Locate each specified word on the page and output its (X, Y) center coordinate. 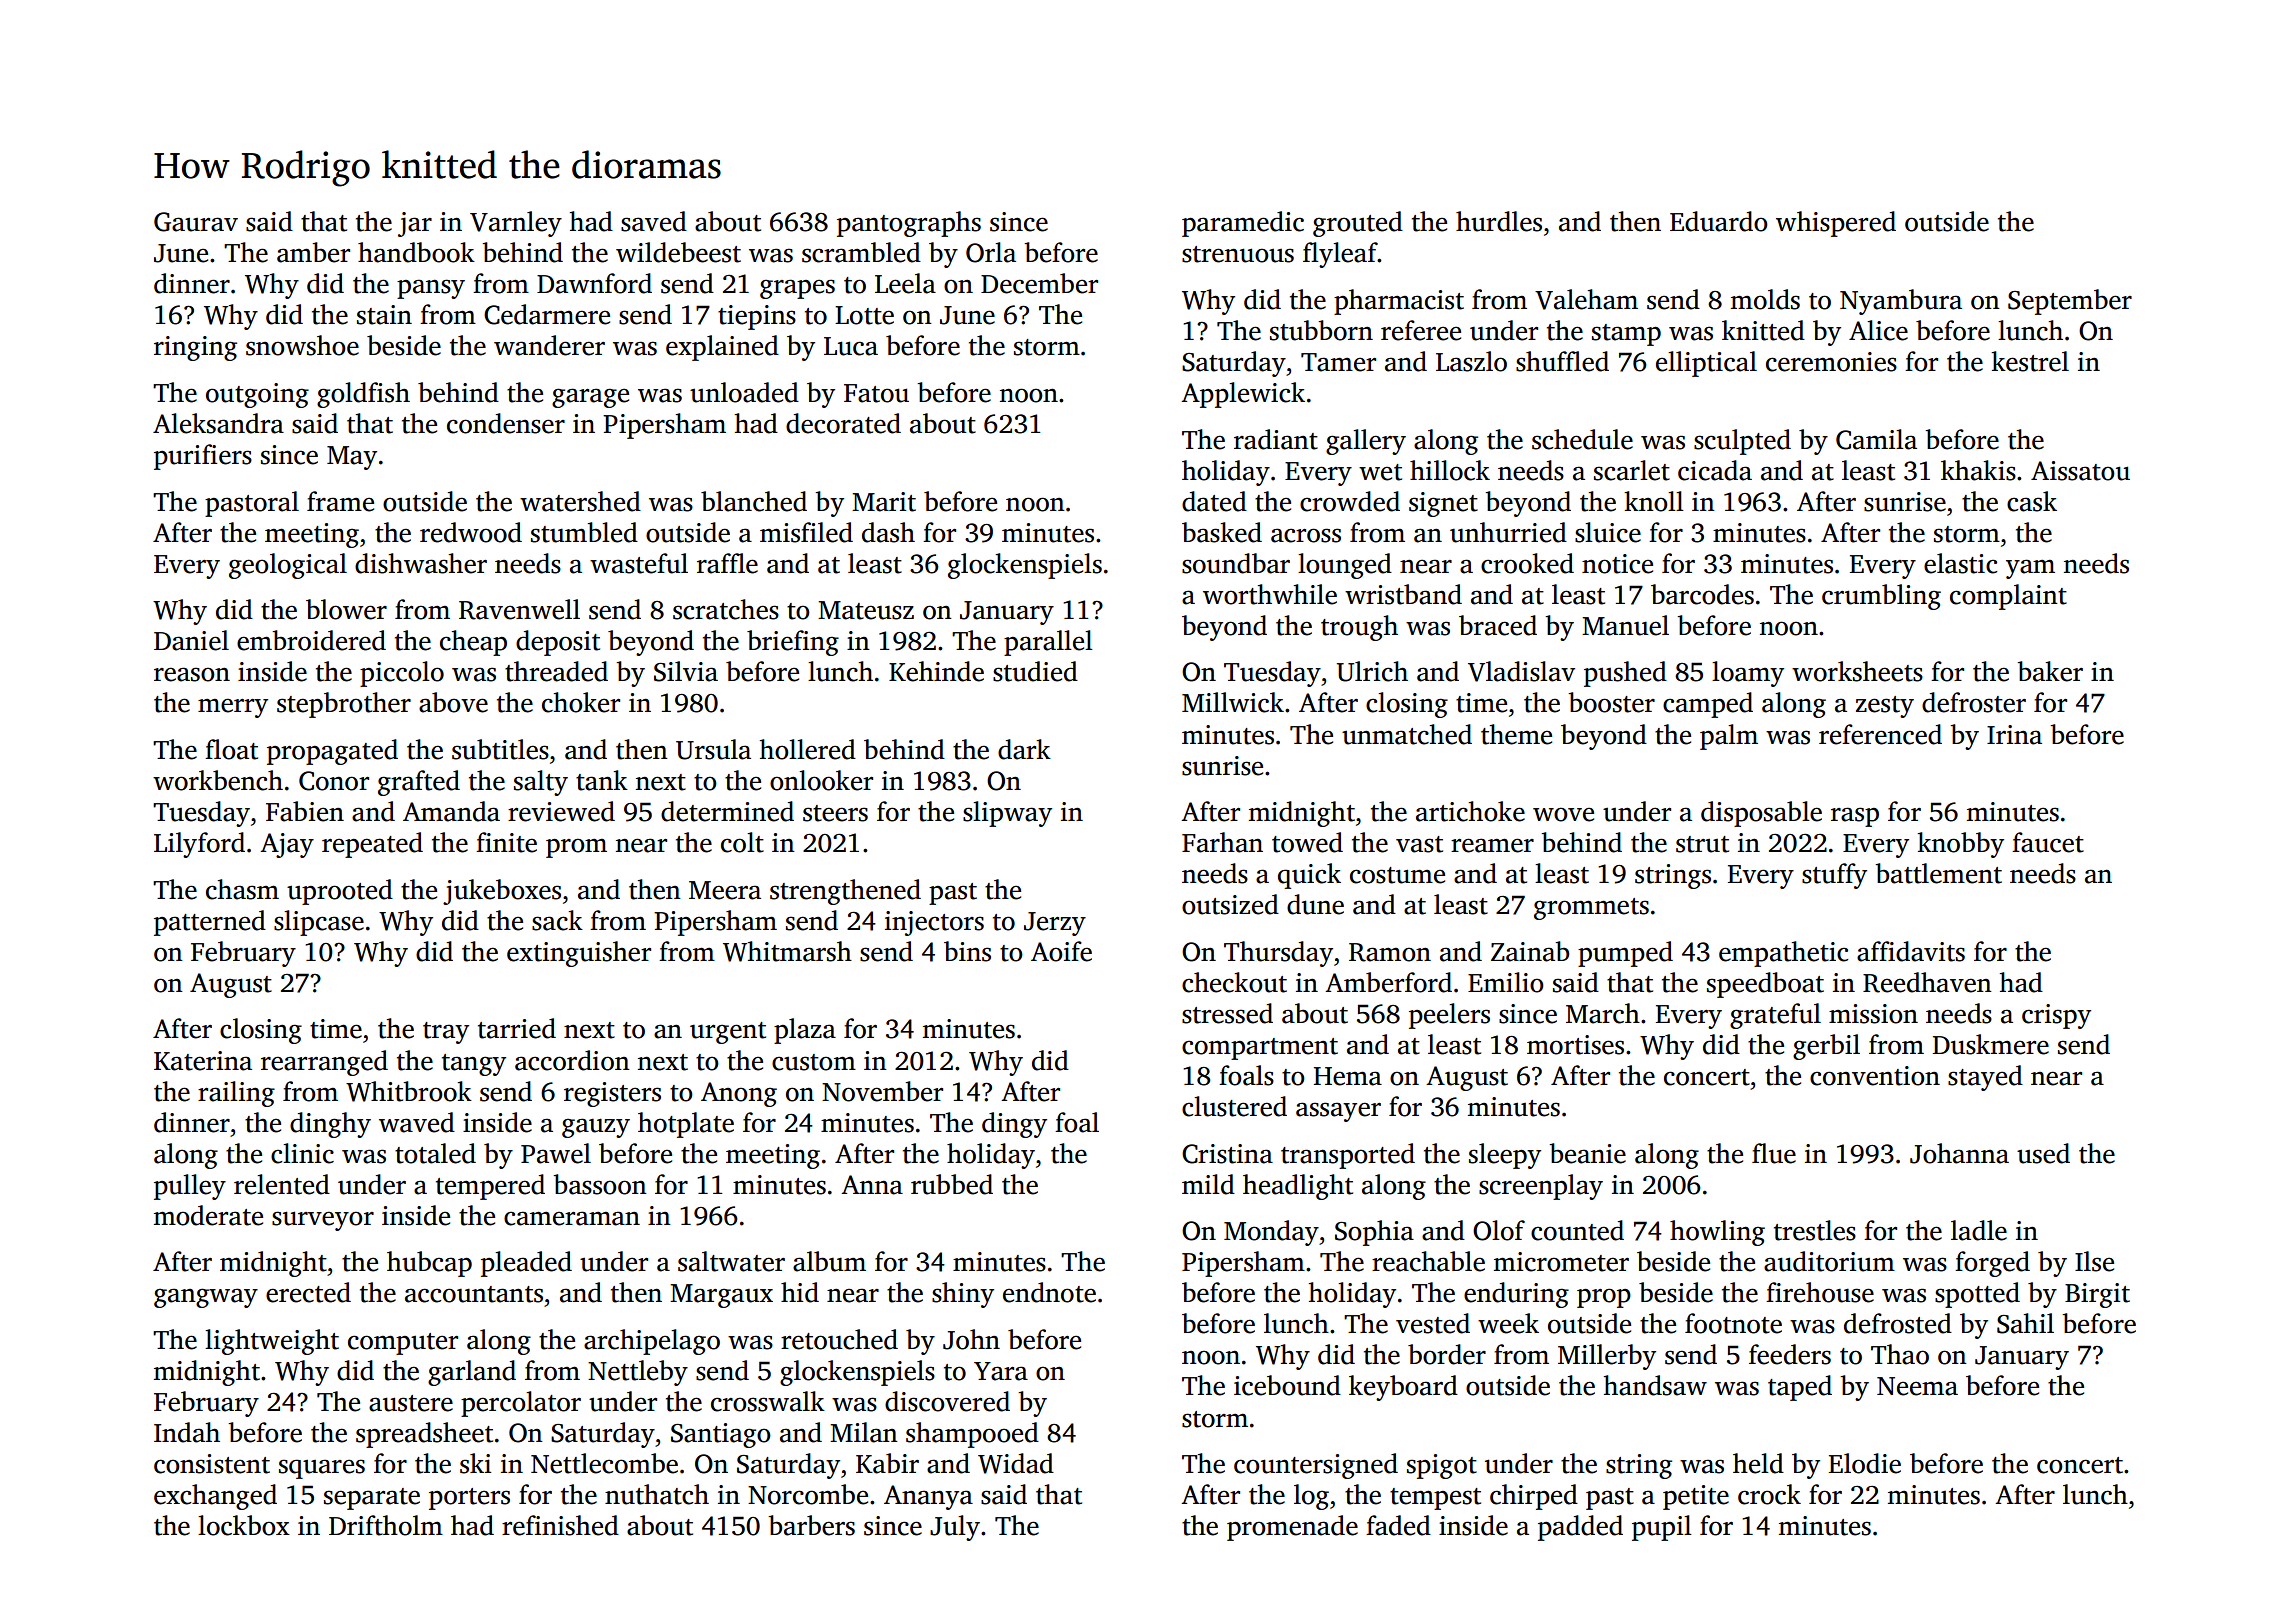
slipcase (319, 923)
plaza (805, 1031)
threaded (556, 671)
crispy (2056, 1016)
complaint (2008, 597)
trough (1359, 628)
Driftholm (386, 1525)
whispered (1836, 224)
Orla (991, 252)
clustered (1234, 1106)
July (955, 1528)
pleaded (526, 1264)
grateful (1775, 1016)
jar (415, 224)
